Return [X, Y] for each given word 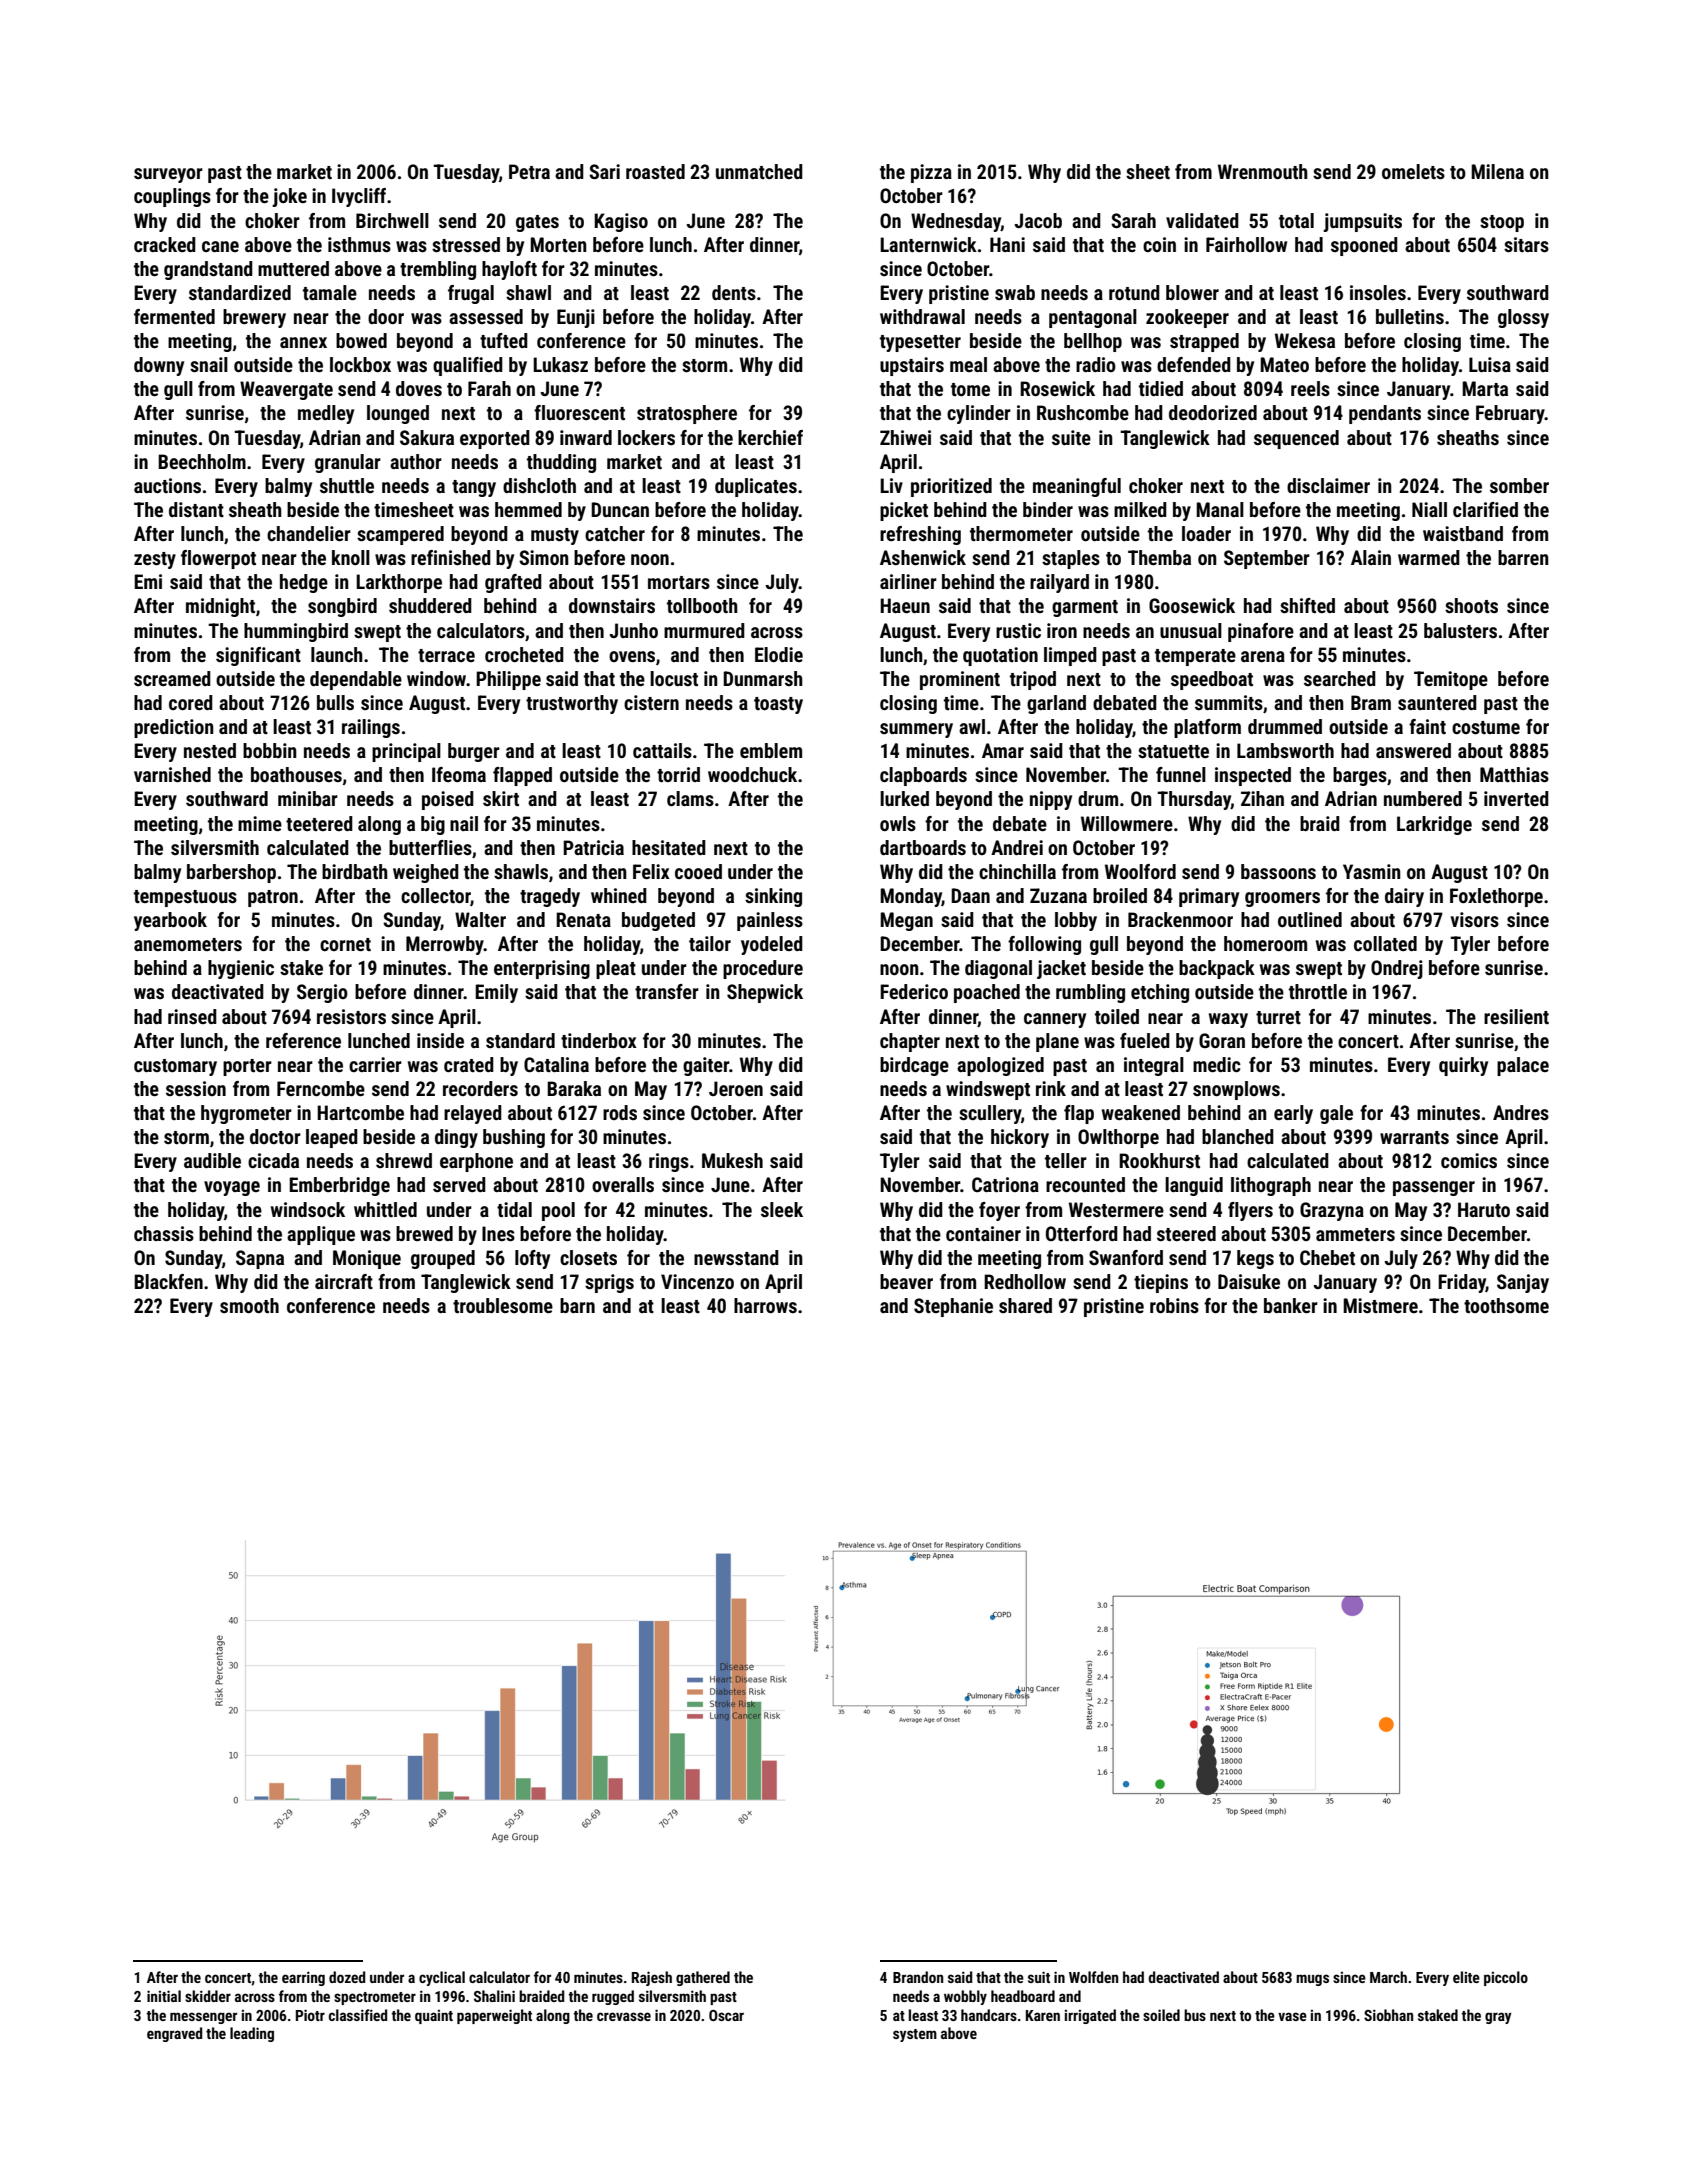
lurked [904, 798]
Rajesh [652, 1978]
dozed [347, 1977]
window [436, 678]
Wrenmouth [1263, 171]
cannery [1055, 1020]
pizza [931, 173]
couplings [172, 197]
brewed [424, 1233]
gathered [703, 1978]
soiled [1161, 2015]
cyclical [442, 1978]
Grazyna [1332, 1211]
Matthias [1514, 774]
